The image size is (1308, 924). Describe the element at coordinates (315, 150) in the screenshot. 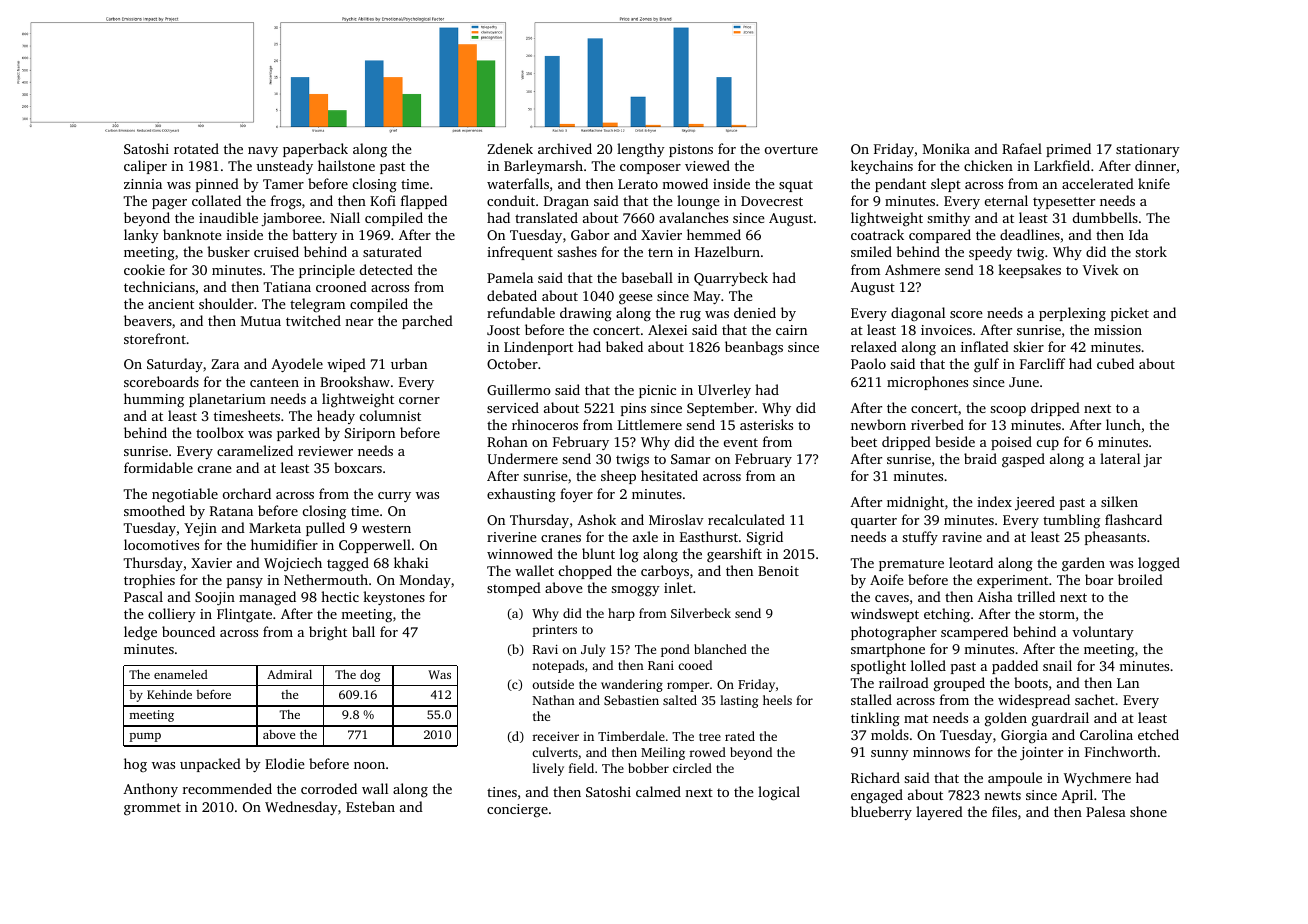

I see `paperback` at that location.
